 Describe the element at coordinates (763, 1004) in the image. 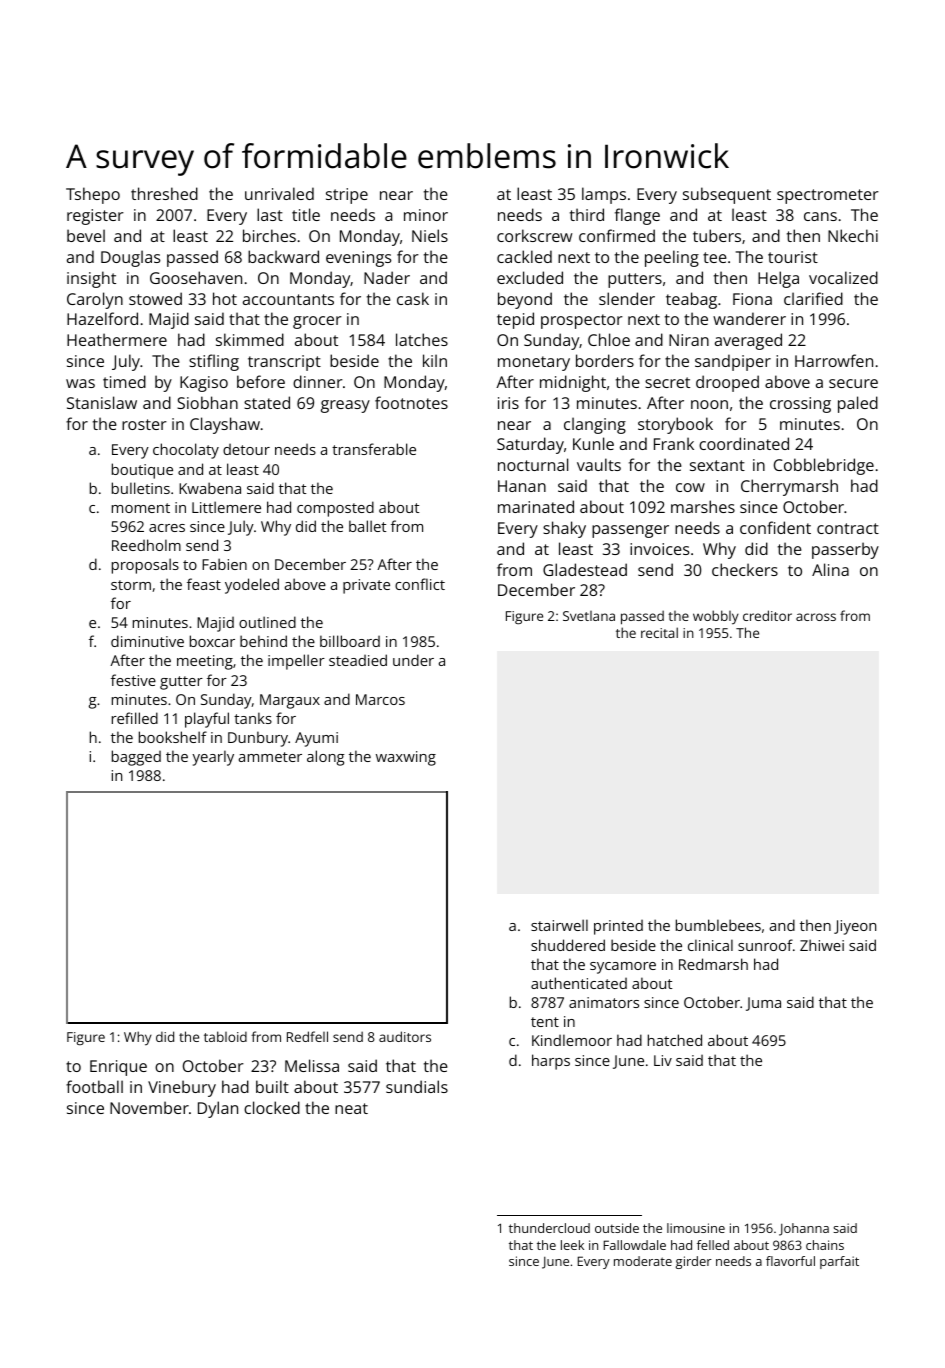

I see `Juma` at that location.
